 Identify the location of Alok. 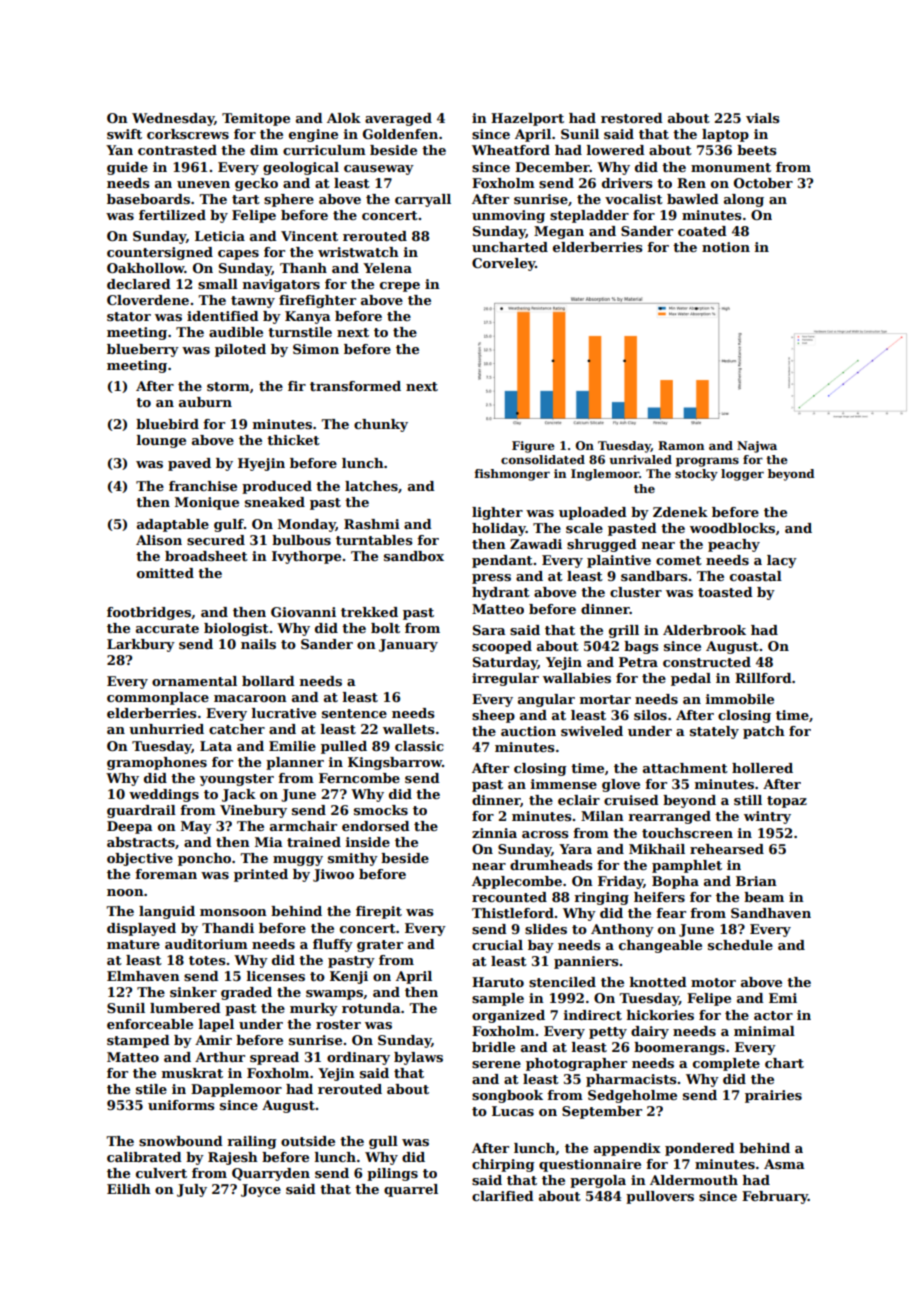
(344, 118).
